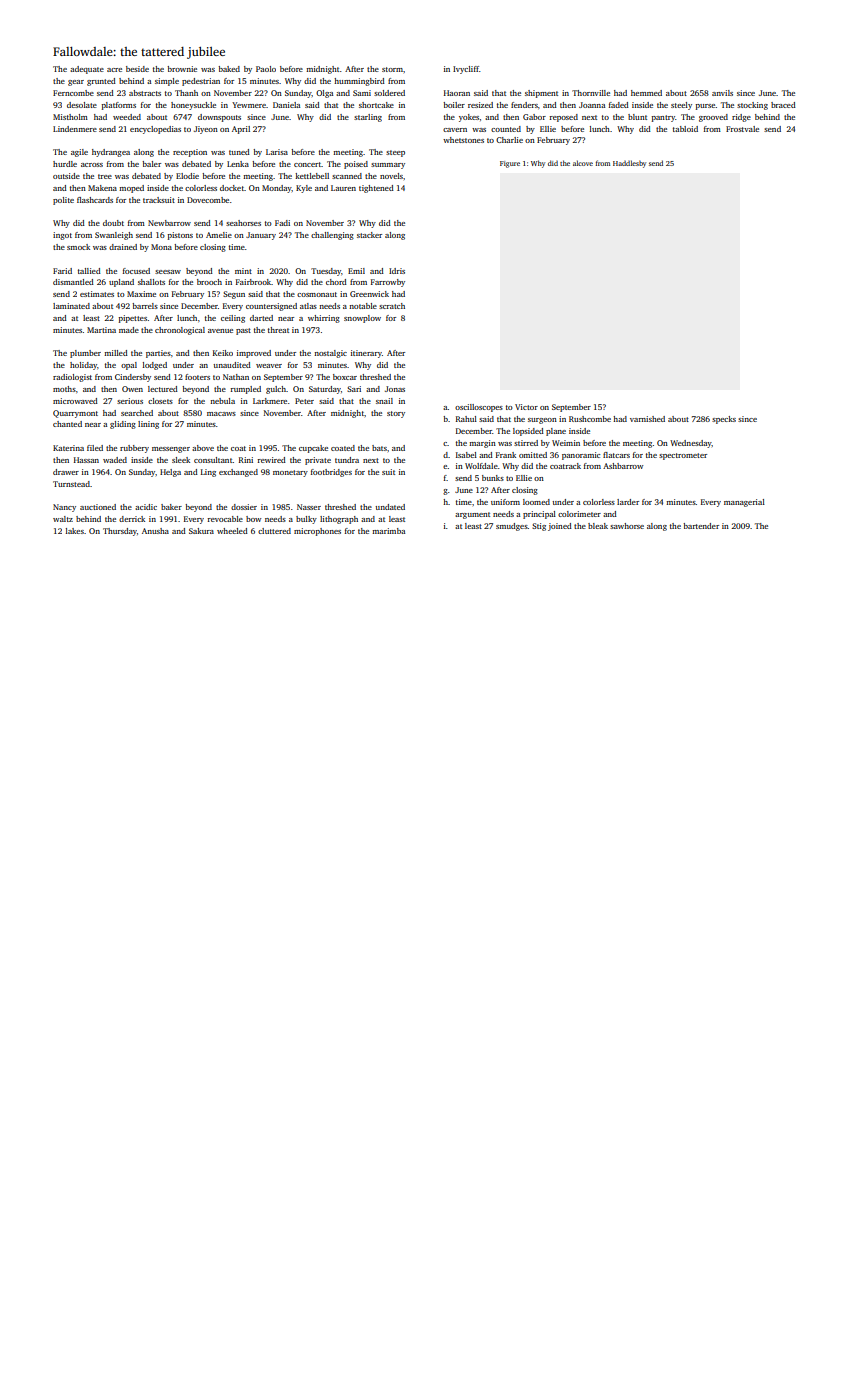  I want to click on Haoran, so click(457, 93).
